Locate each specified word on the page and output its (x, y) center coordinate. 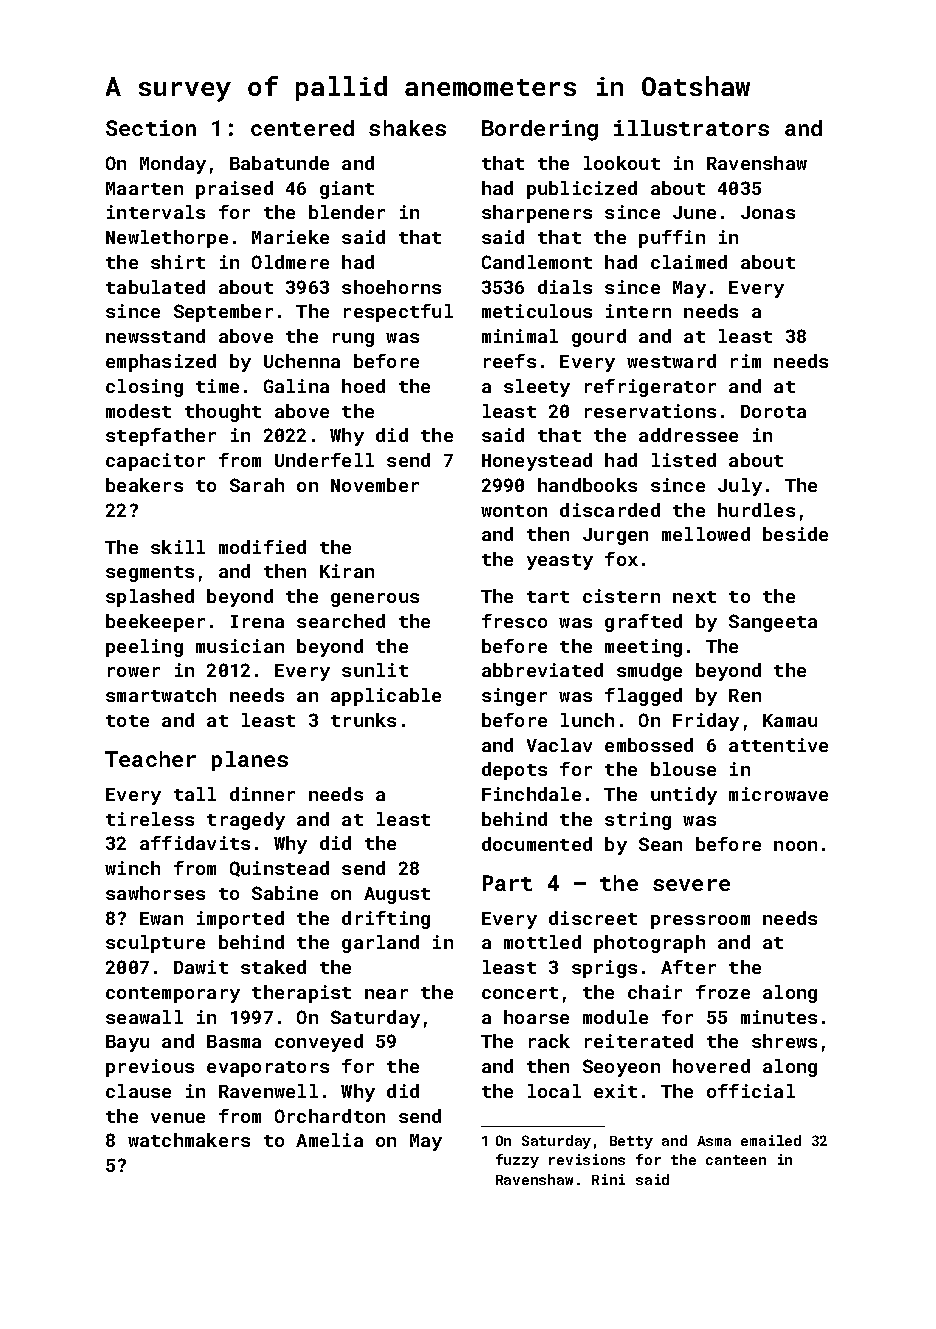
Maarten (144, 188)
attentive (778, 745)
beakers (144, 485)
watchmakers (189, 1140)
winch (132, 868)
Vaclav (559, 745)
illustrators (691, 128)
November (375, 485)
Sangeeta (773, 623)
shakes (407, 128)
